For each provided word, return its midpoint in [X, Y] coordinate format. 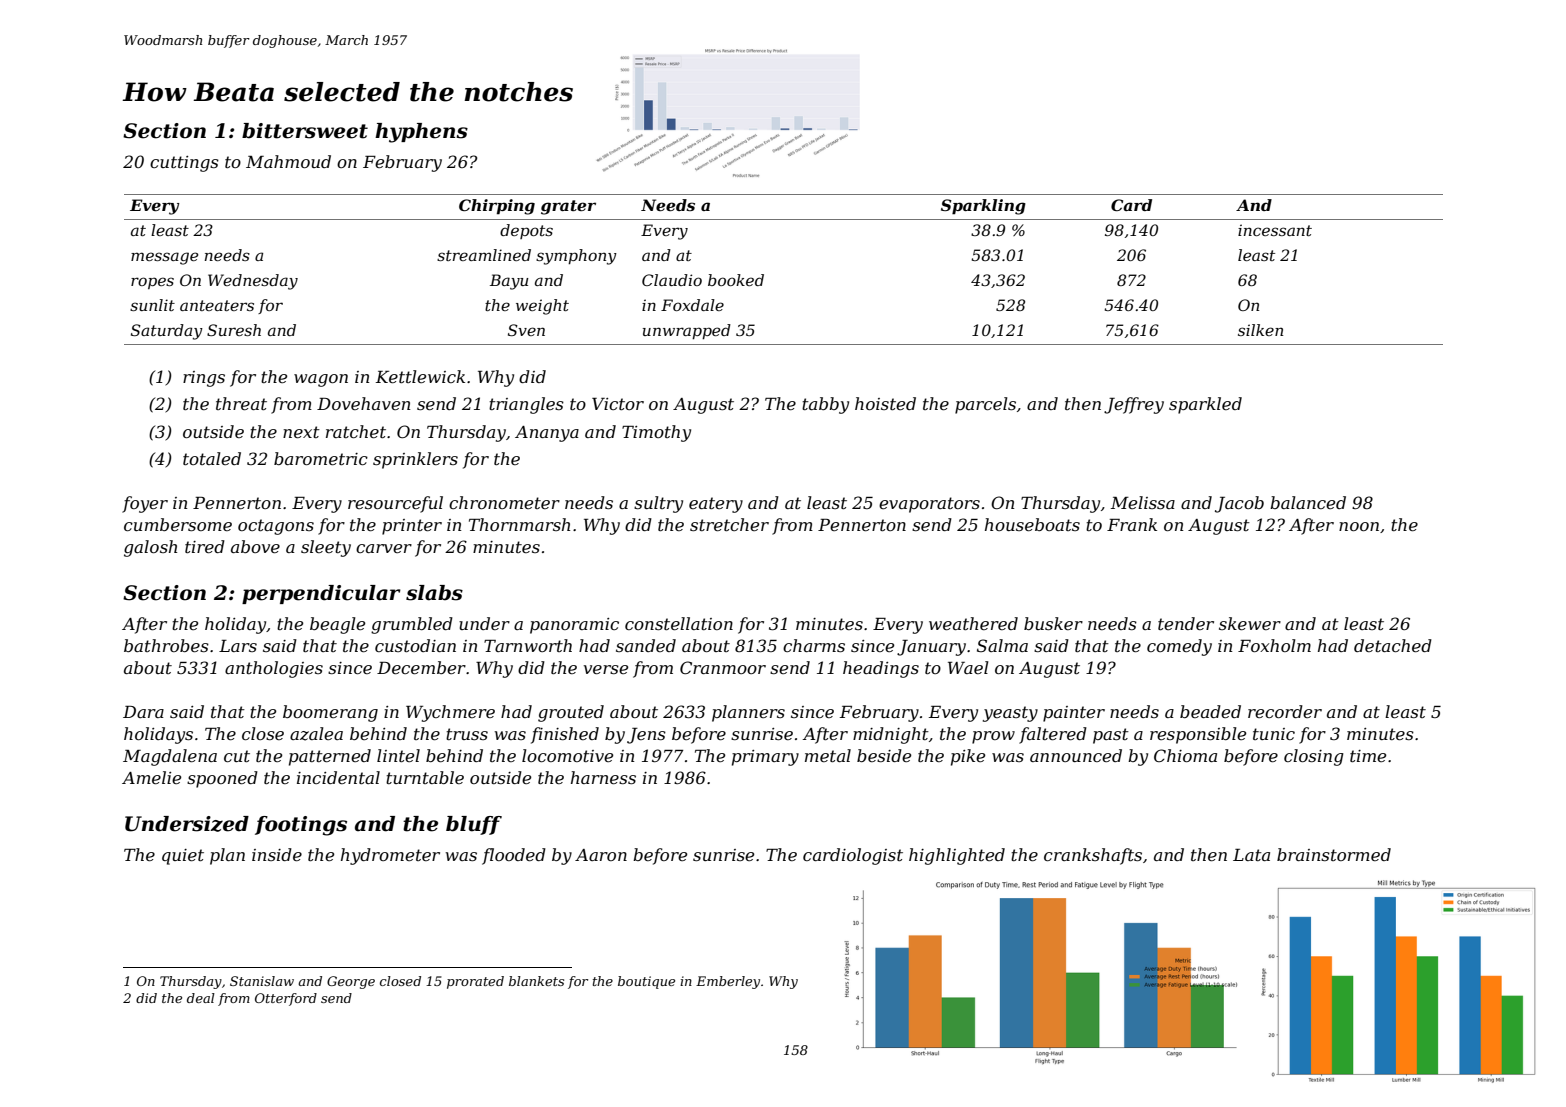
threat [241, 403]
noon [1359, 526]
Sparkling [983, 207]
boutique [646, 982]
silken [1260, 330]
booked [736, 280]
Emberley [728, 982]
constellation [679, 623]
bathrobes [166, 645]
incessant [1275, 230]
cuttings [184, 164]
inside [277, 854]
